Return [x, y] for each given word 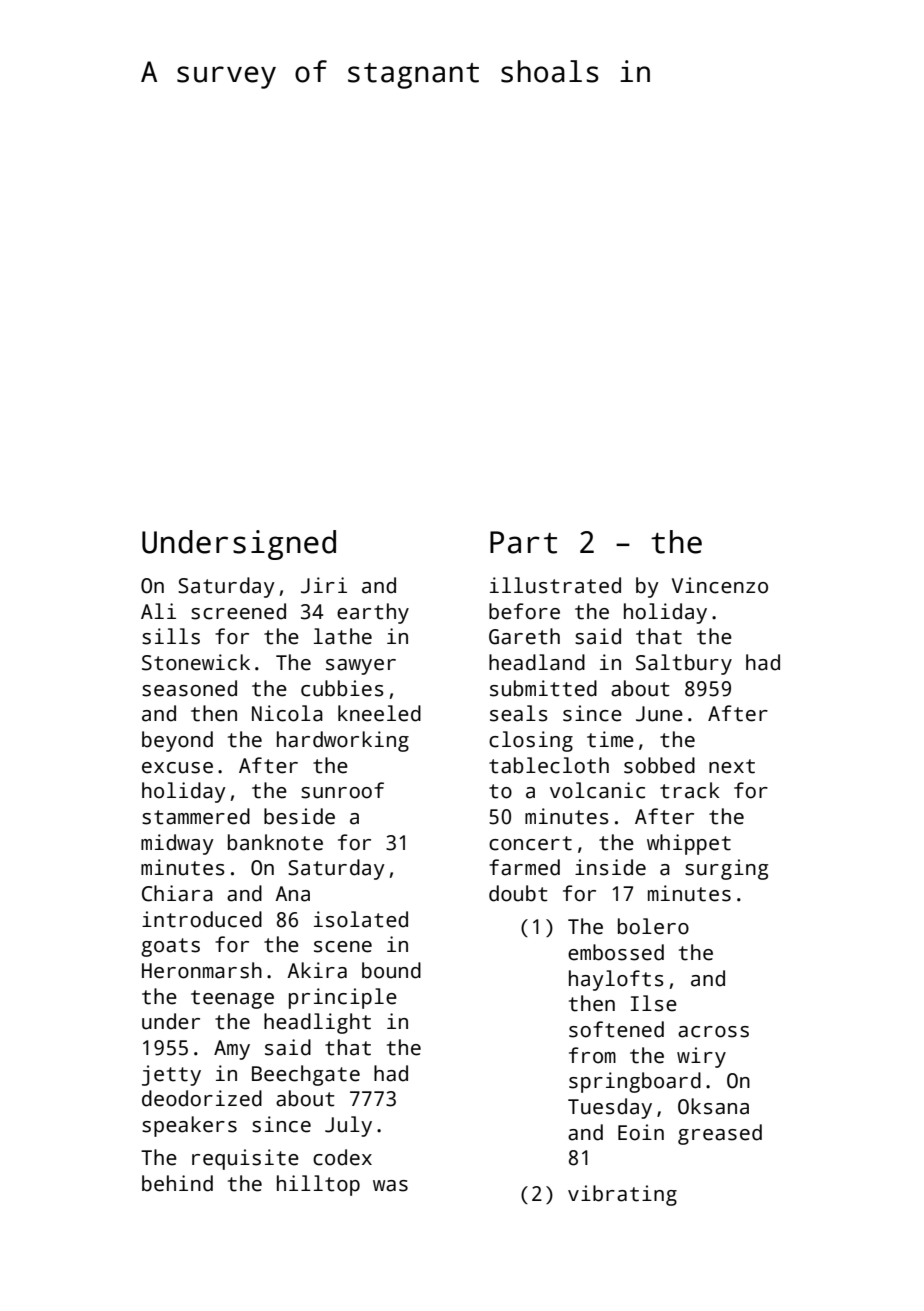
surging [726, 869]
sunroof [342, 790]
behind [177, 1183]
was [390, 1186]
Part [523, 542]
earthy [373, 613]
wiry [701, 1057]
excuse [177, 768]
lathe [343, 636]
